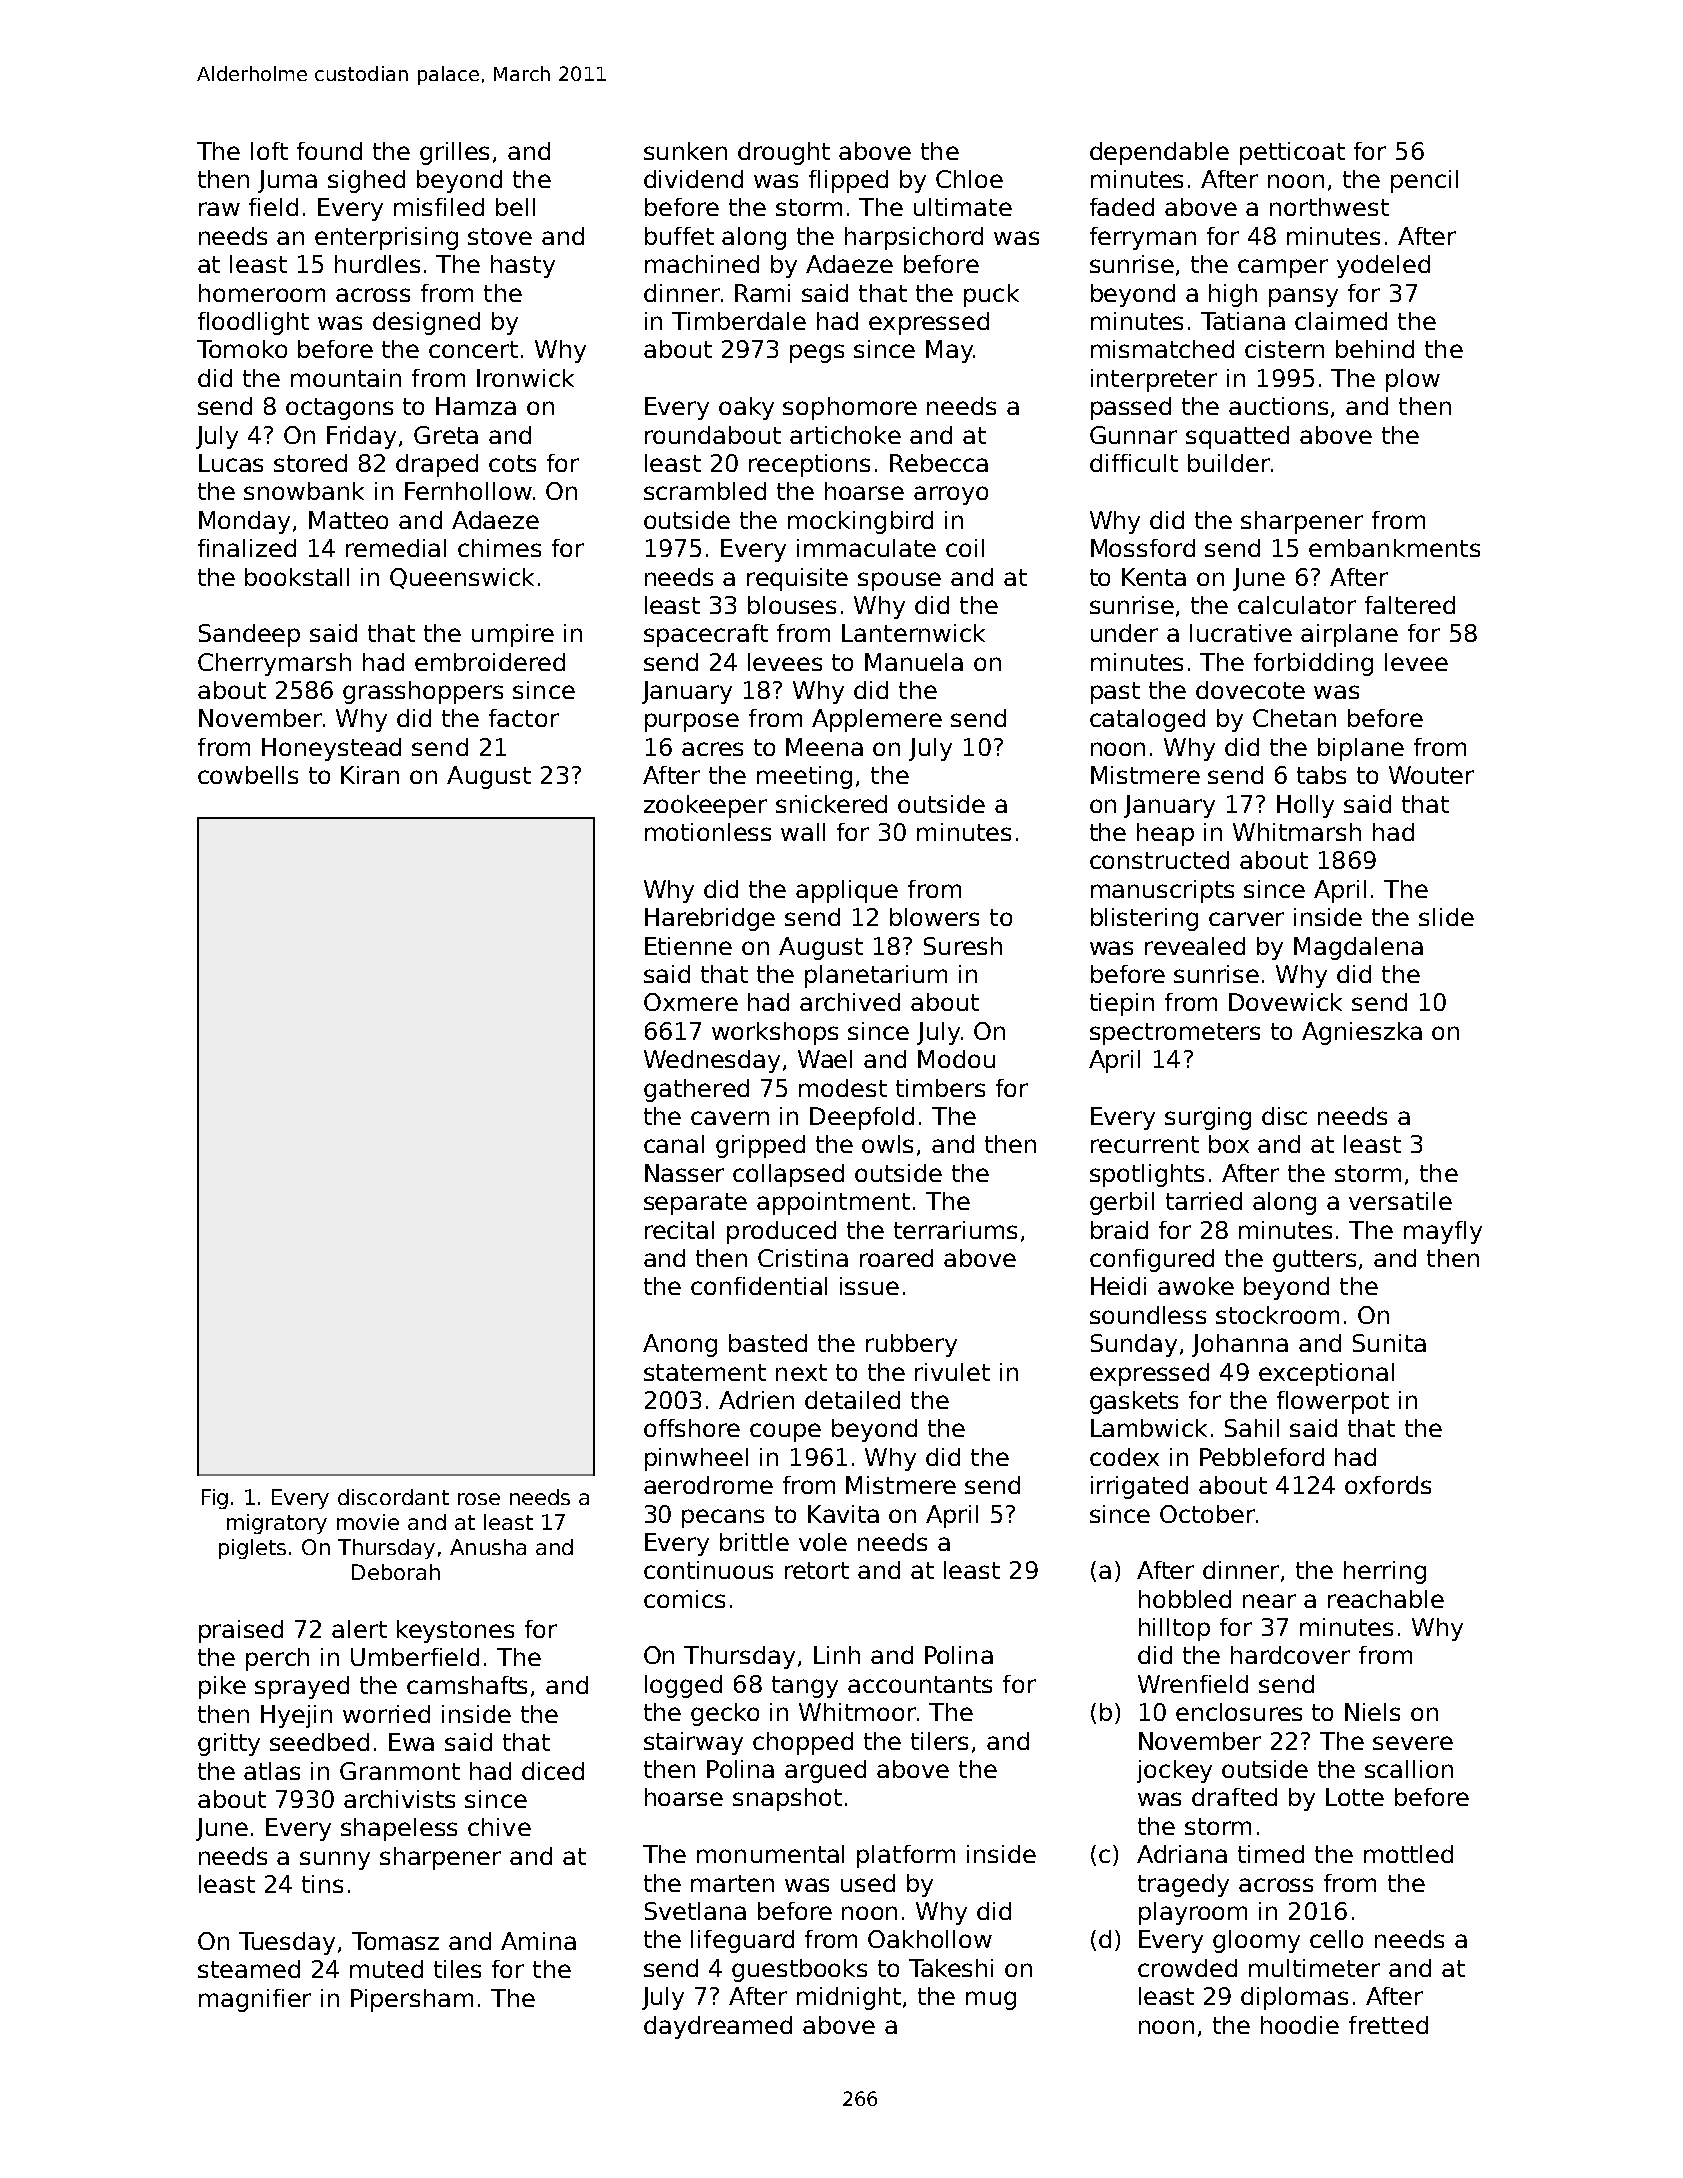 The image size is (1683, 2178). I want to click on Tomasz, so click(395, 1941).
